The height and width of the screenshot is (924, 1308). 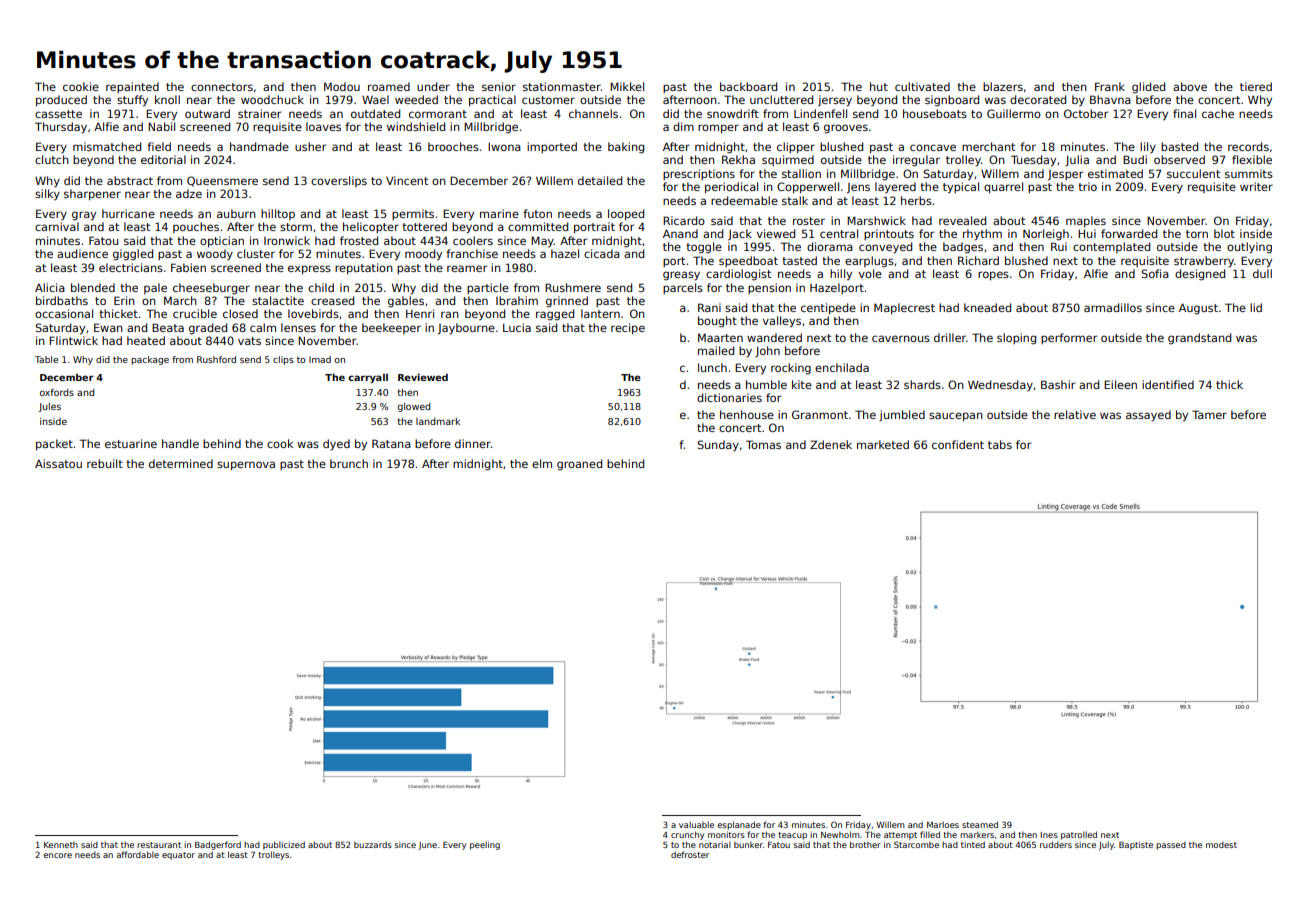 What do you see at coordinates (373, 844) in the screenshot?
I see `buzzards` at bounding box center [373, 844].
